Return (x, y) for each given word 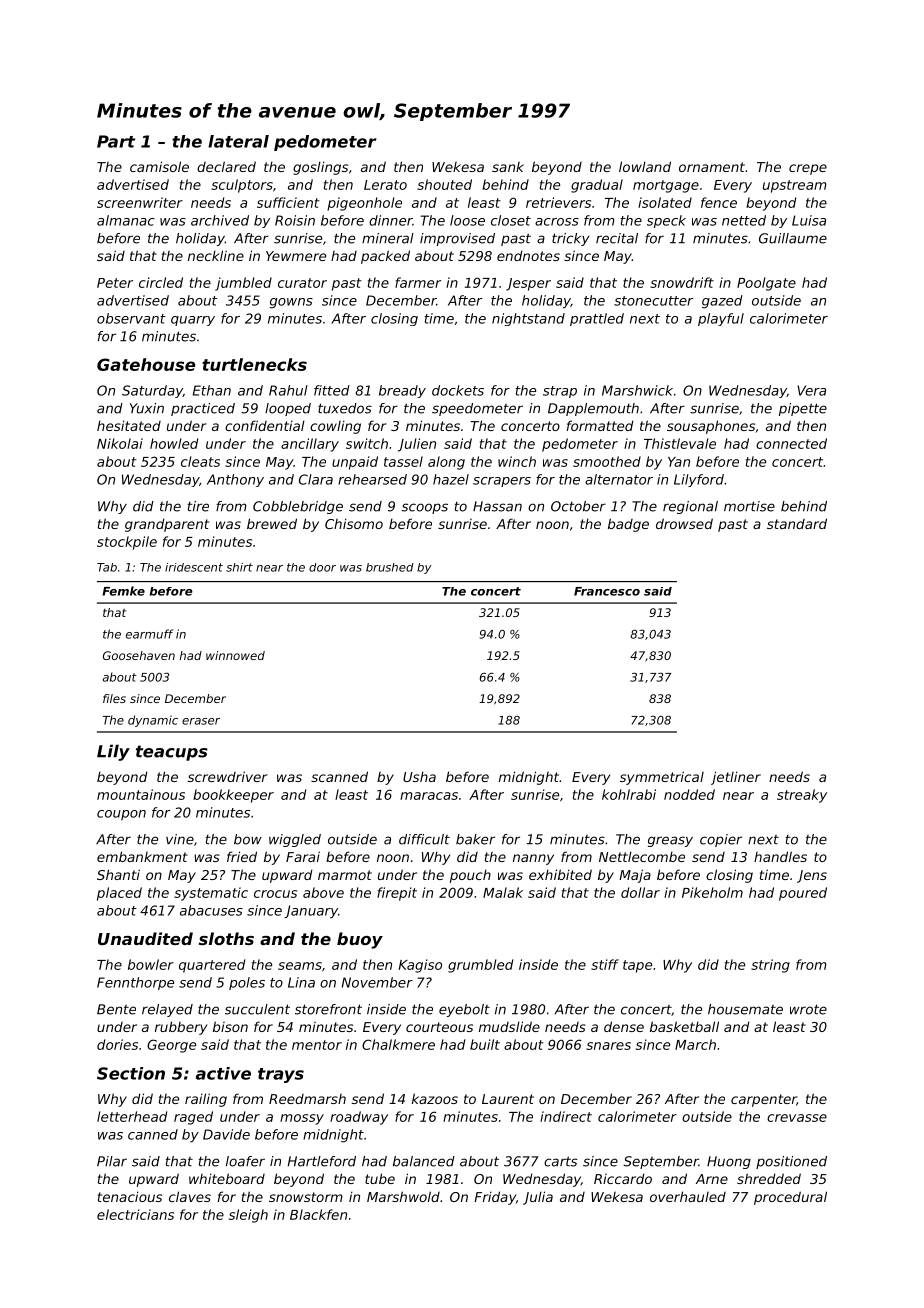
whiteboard (227, 1178)
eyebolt (464, 1010)
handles (780, 856)
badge (628, 525)
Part (116, 141)
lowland (645, 166)
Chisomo (354, 523)
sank (508, 167)
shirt (239, 567)
